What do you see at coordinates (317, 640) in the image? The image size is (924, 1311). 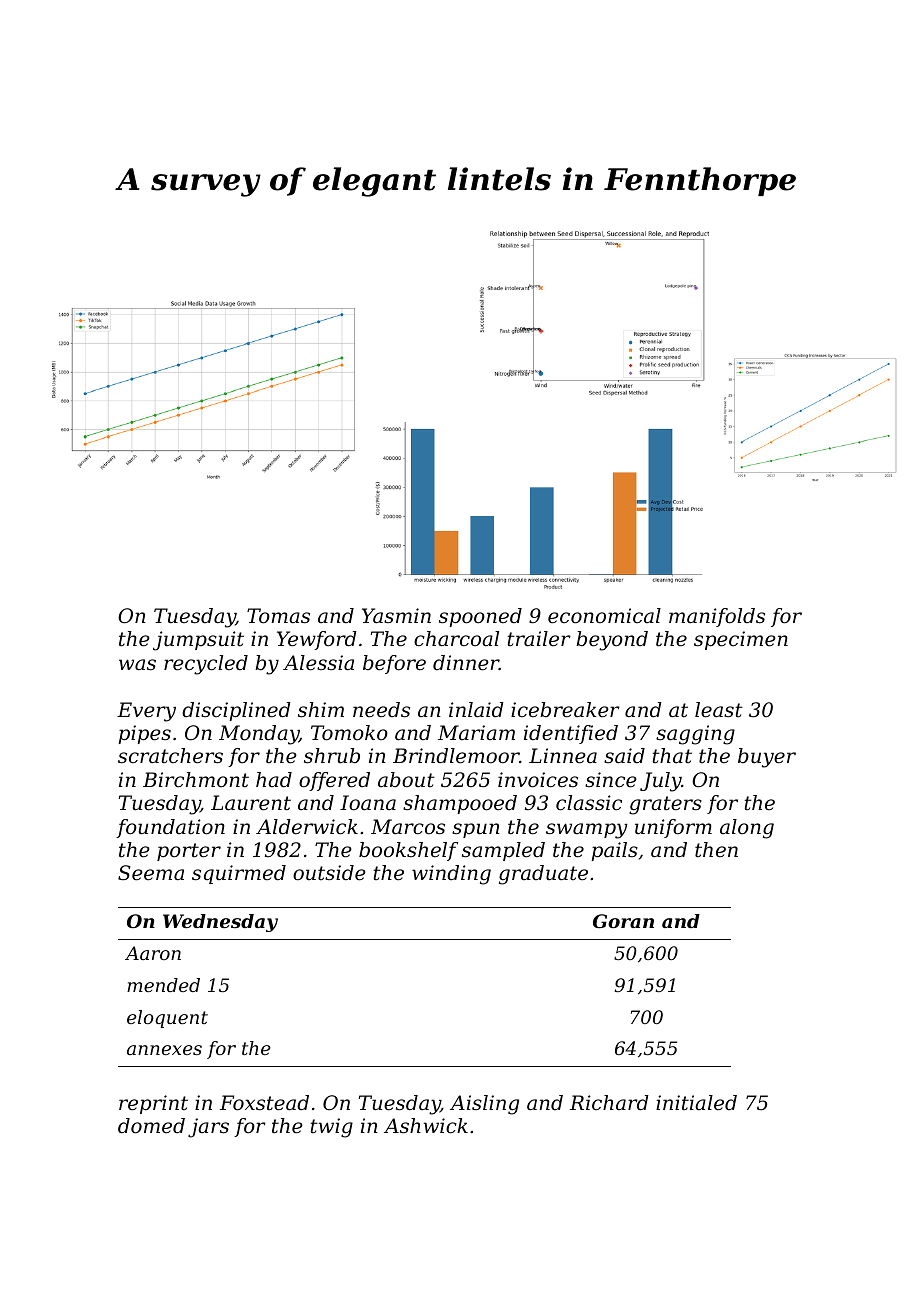 I see `Yewford` at bounding box center [317, 640].
